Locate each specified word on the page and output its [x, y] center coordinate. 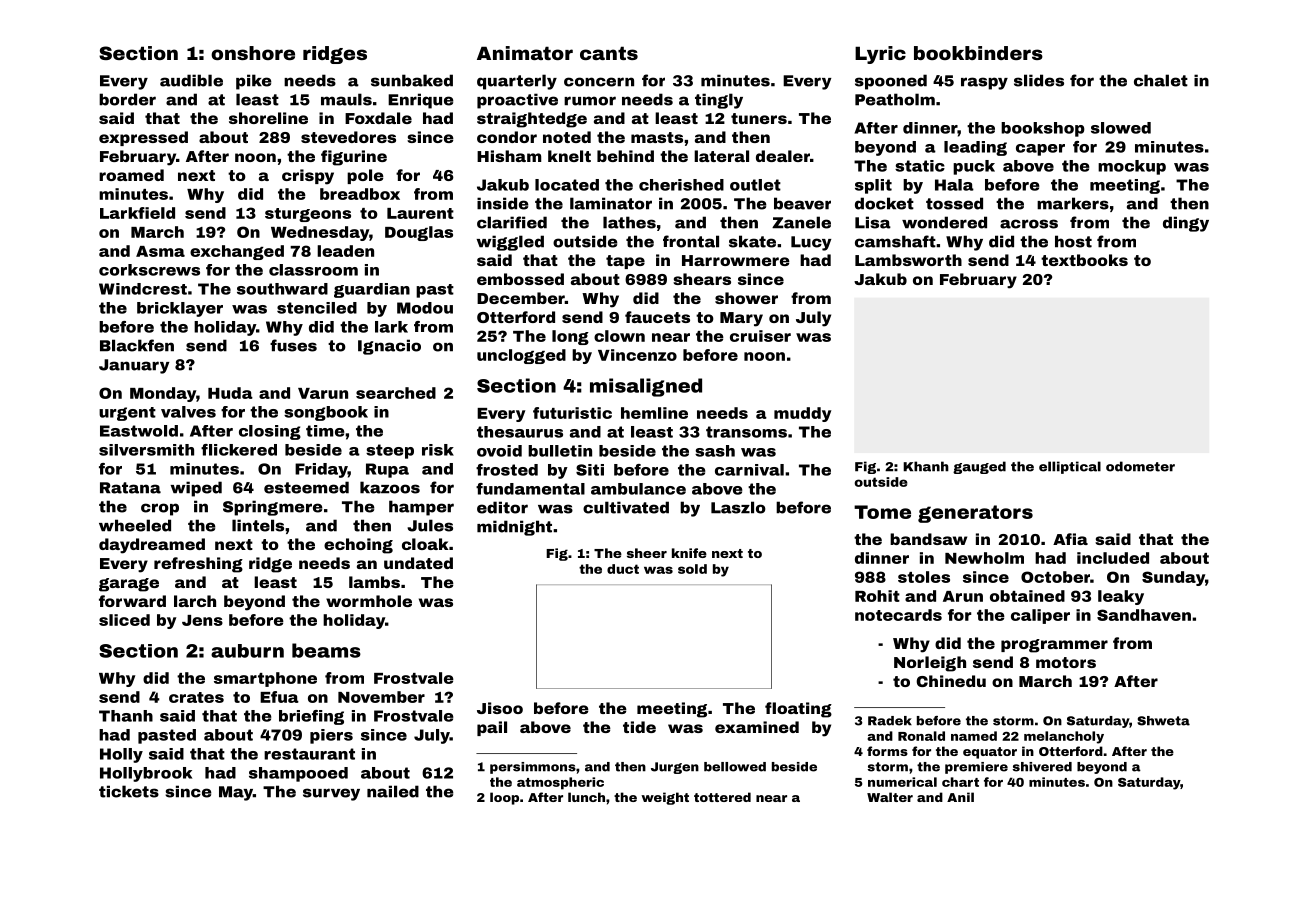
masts [657, 137]
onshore [253, 53]
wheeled [135, 525]
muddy [802, 414]
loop [504, 798]
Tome [882, 512]
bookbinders [978, 53]
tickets [129, 791]
